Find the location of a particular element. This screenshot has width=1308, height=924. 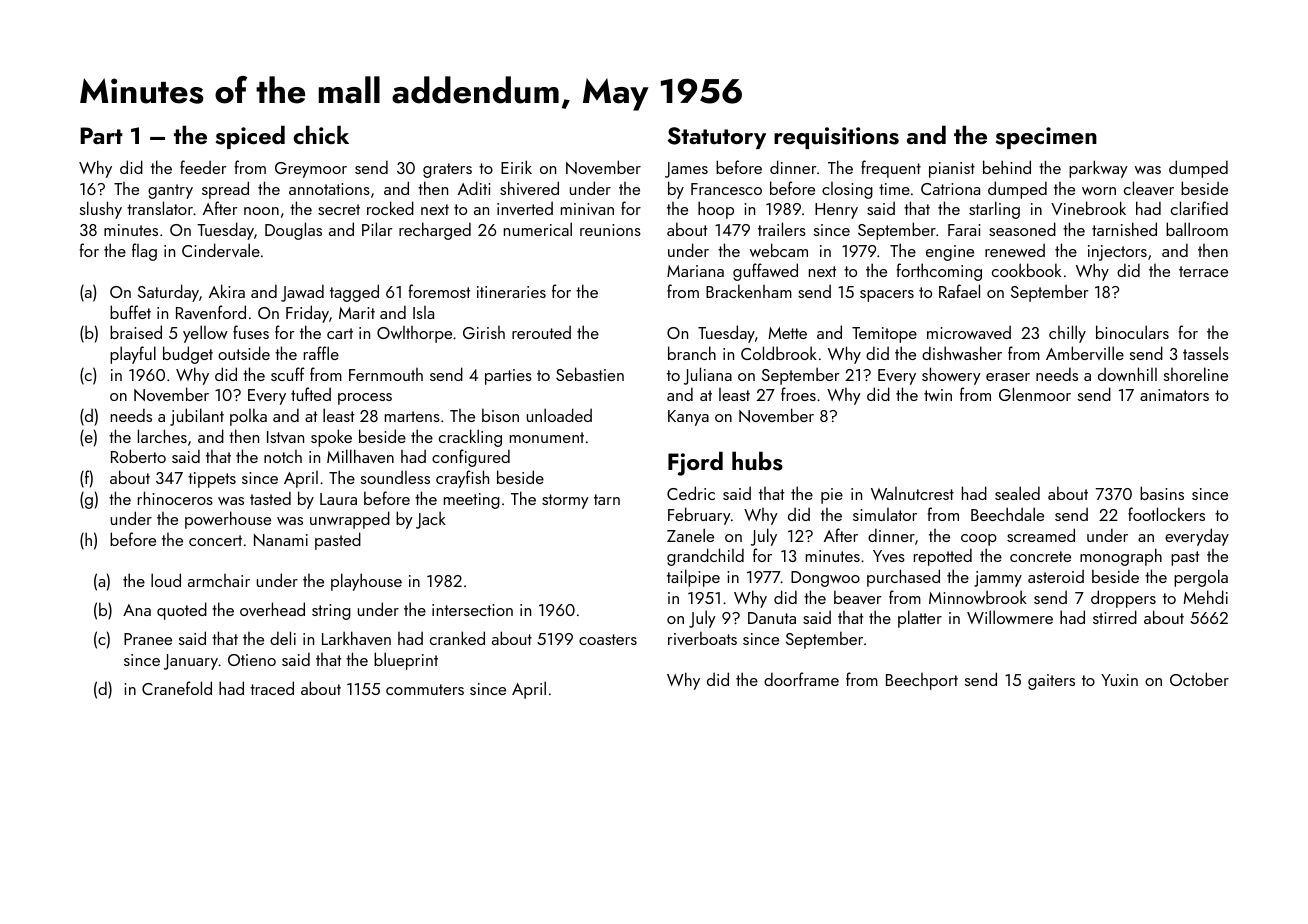

Sebastien is located at coordinates (590, 374).
